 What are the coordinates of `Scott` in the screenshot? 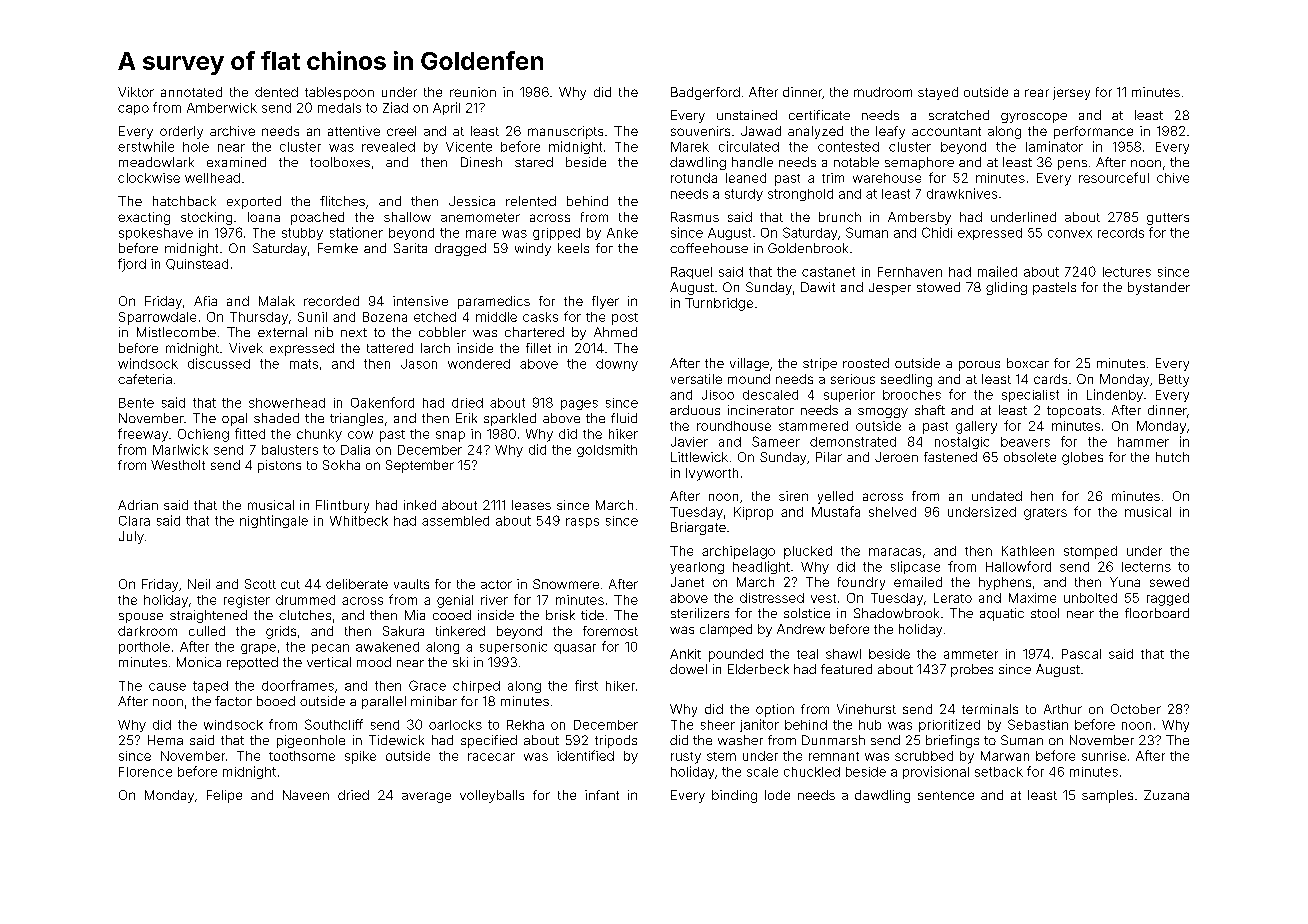 It's located at (260, 584).
